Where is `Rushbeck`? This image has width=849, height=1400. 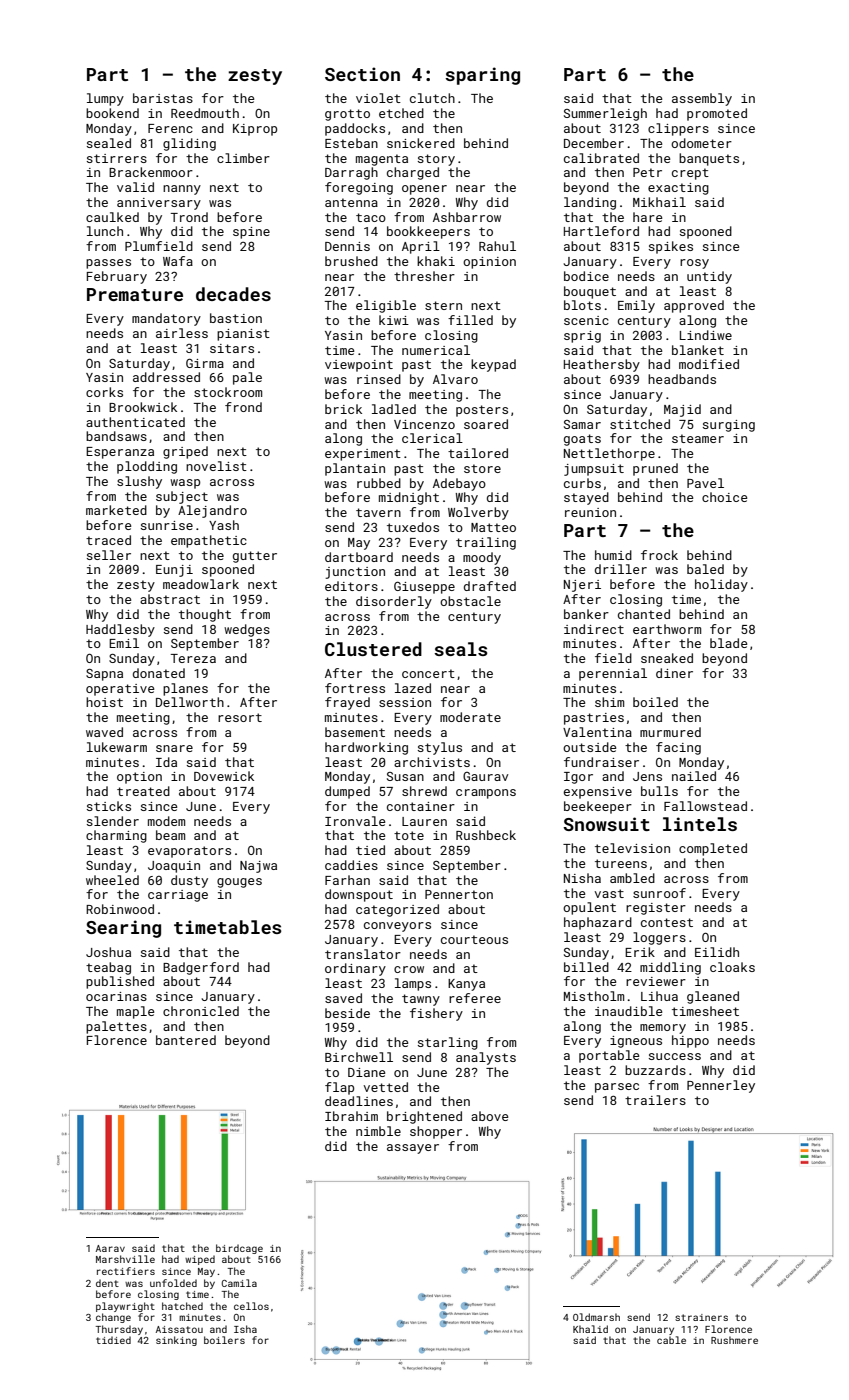
Rushbeck is located at coordinates (486, 835).
